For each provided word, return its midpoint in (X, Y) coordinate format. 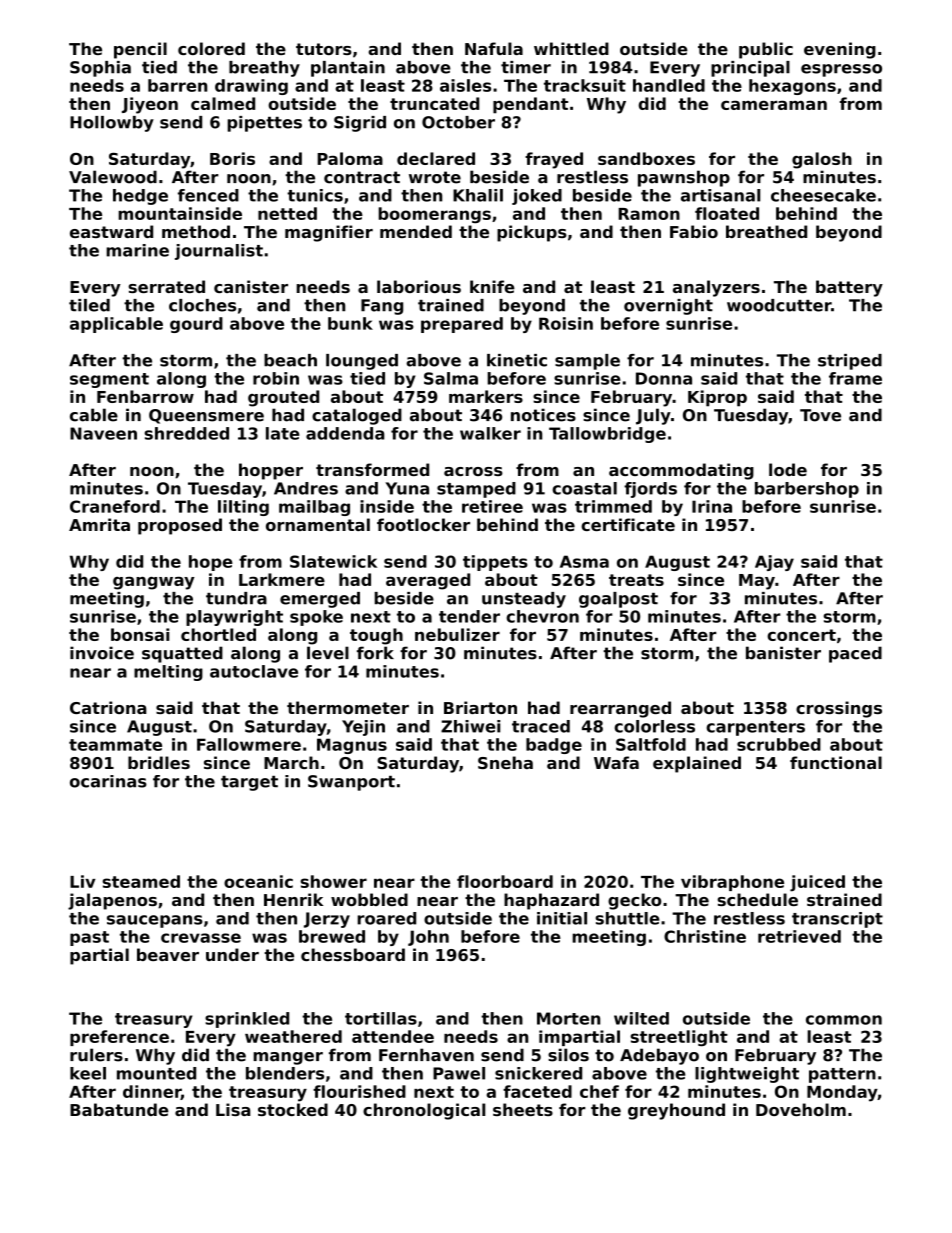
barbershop (807, 490)
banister (783, 653)
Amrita (99, 524)
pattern (842, 1075)
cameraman (774, 105)
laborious (419, 286)
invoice (102, 653)
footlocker (423, 524)
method (196, 231)
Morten (568, 1018)
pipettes (264, 124)
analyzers (716, 288)
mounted (156, 1073)
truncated (434, 103)
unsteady (524, 600)
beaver (168, 954)
